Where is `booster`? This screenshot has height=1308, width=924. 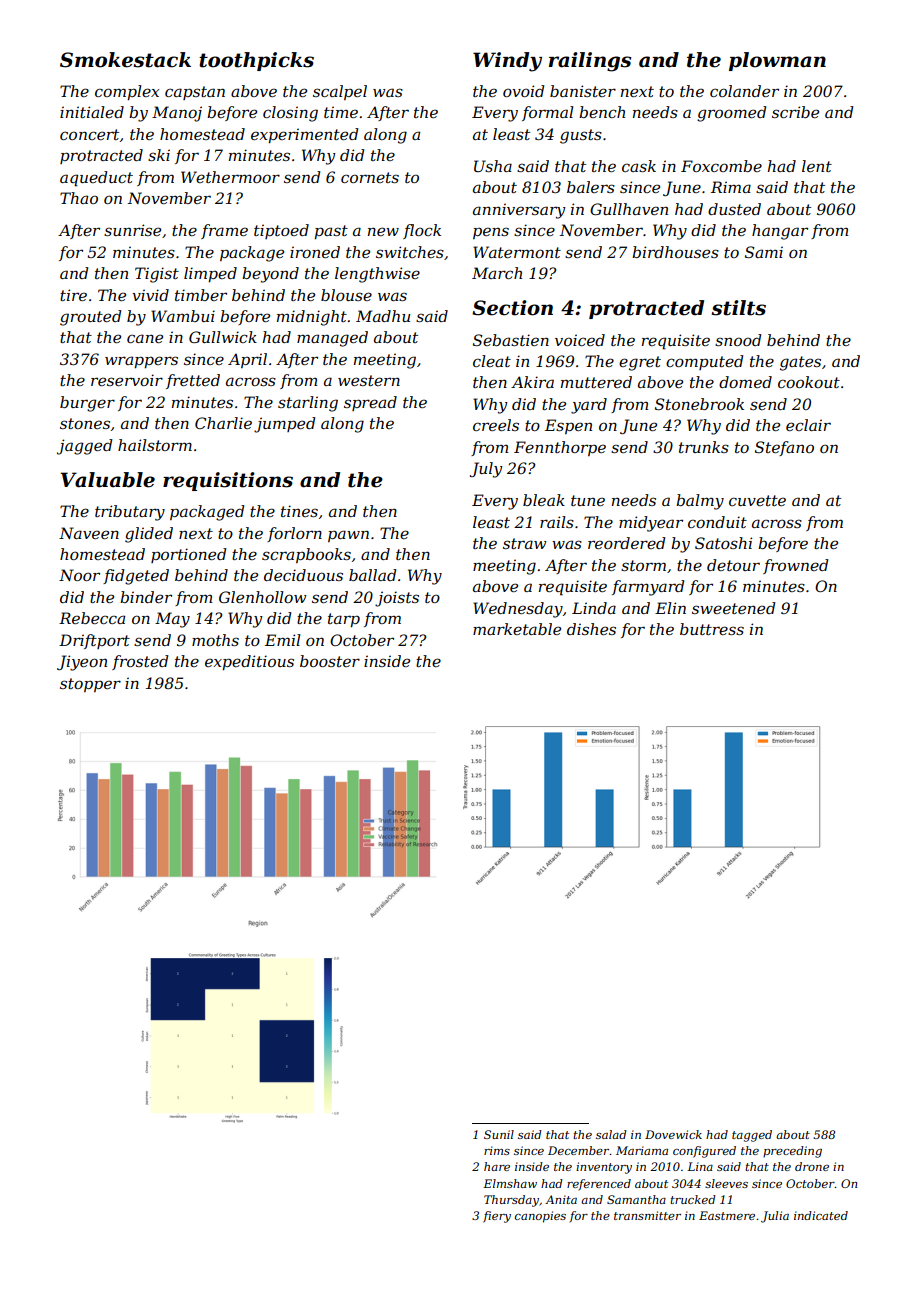
booster is located at coordinates (330, 661).
